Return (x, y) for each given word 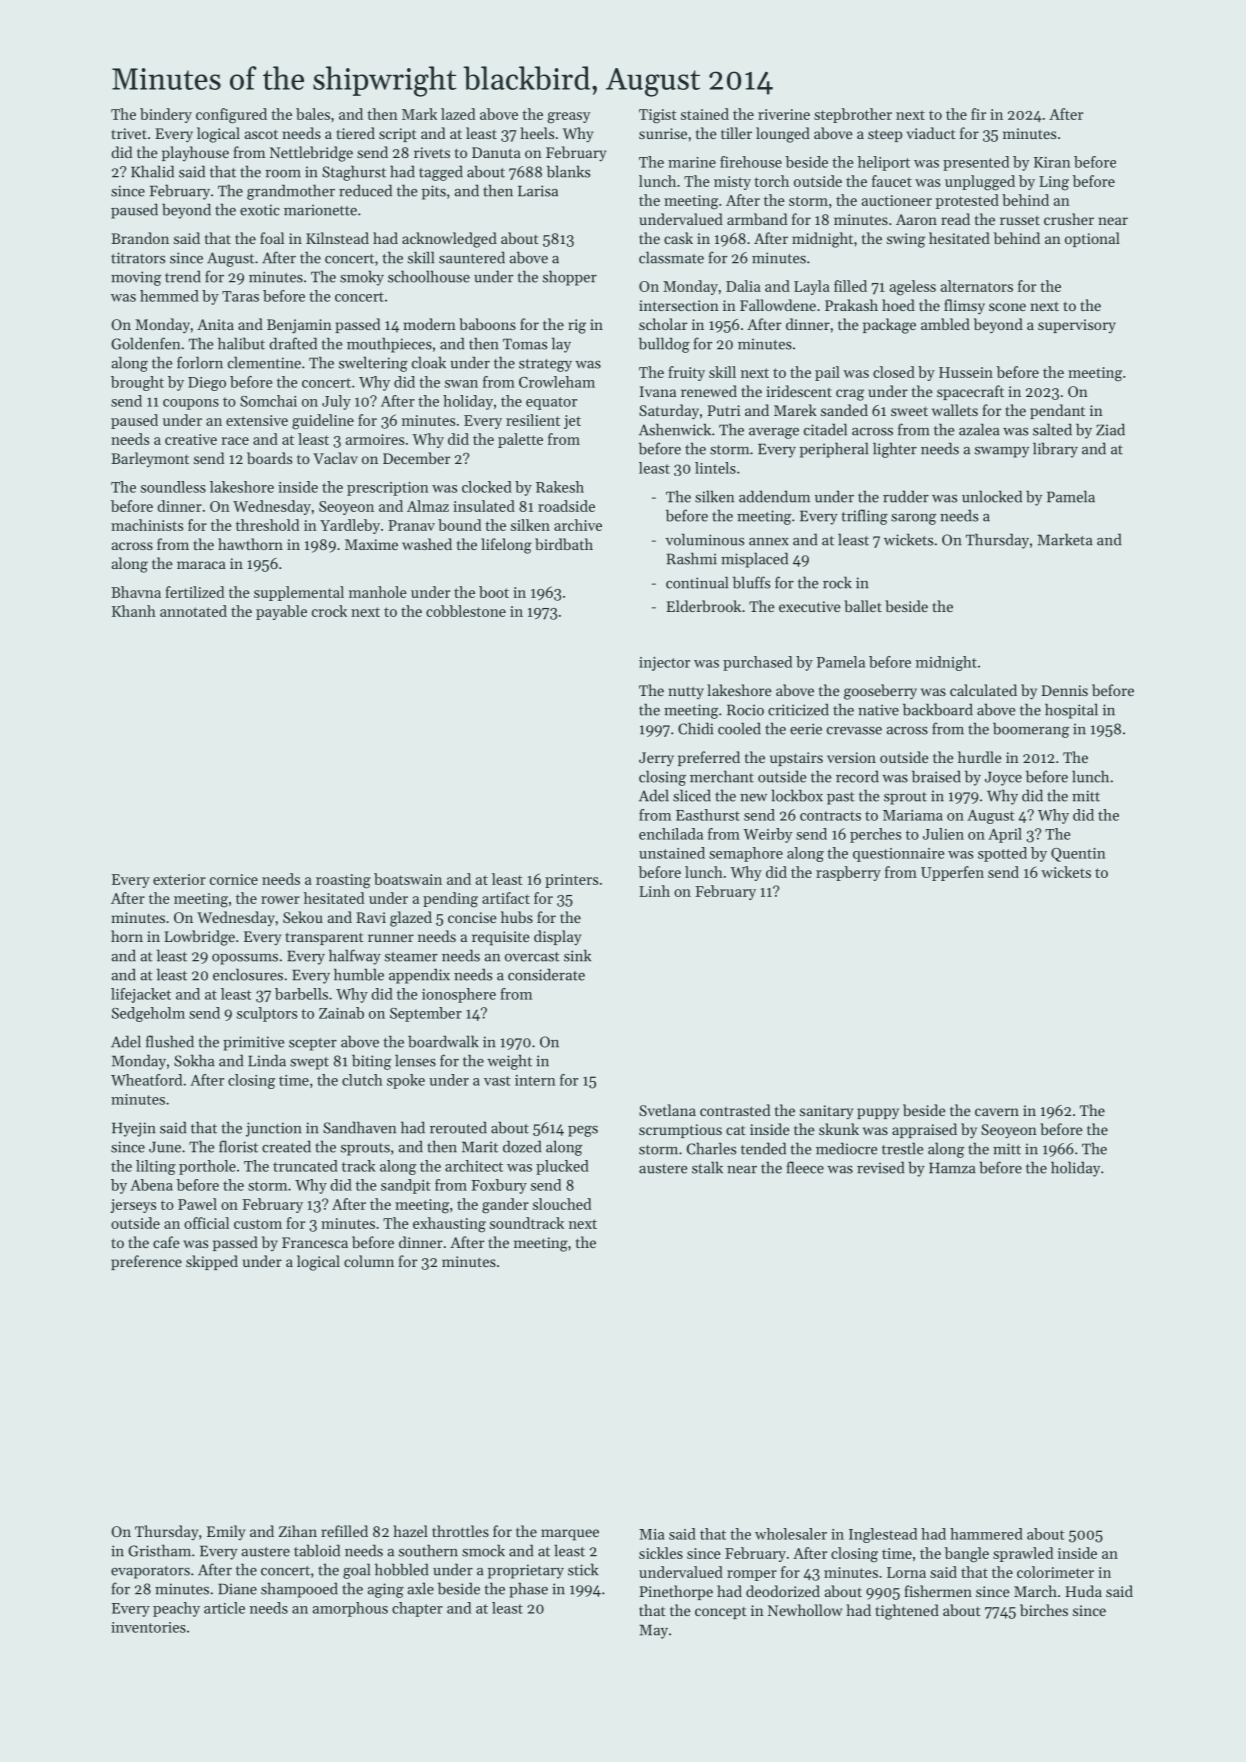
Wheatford (146, 1080)
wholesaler (791, 1534)
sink (577, 955)
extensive (257, 420)
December (416, 458)
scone (1007, 307)
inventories (148, 1627)
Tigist (658, 116)
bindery (166, 115)
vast (497, 1081)
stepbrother (853, 115)
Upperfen (952, 873)
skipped (212, 1262)
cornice (234, 879)
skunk (839, 1129)
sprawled (1023, 1554)
